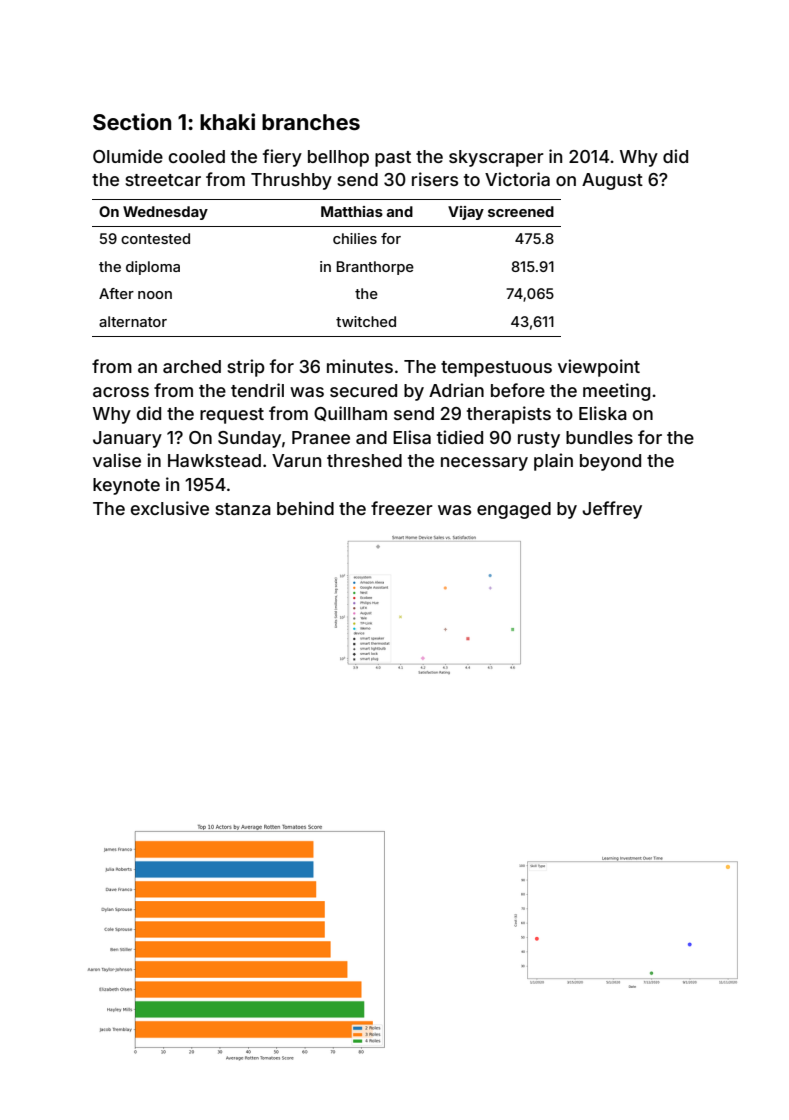  I want to click on meeting, so click(616, 392).
